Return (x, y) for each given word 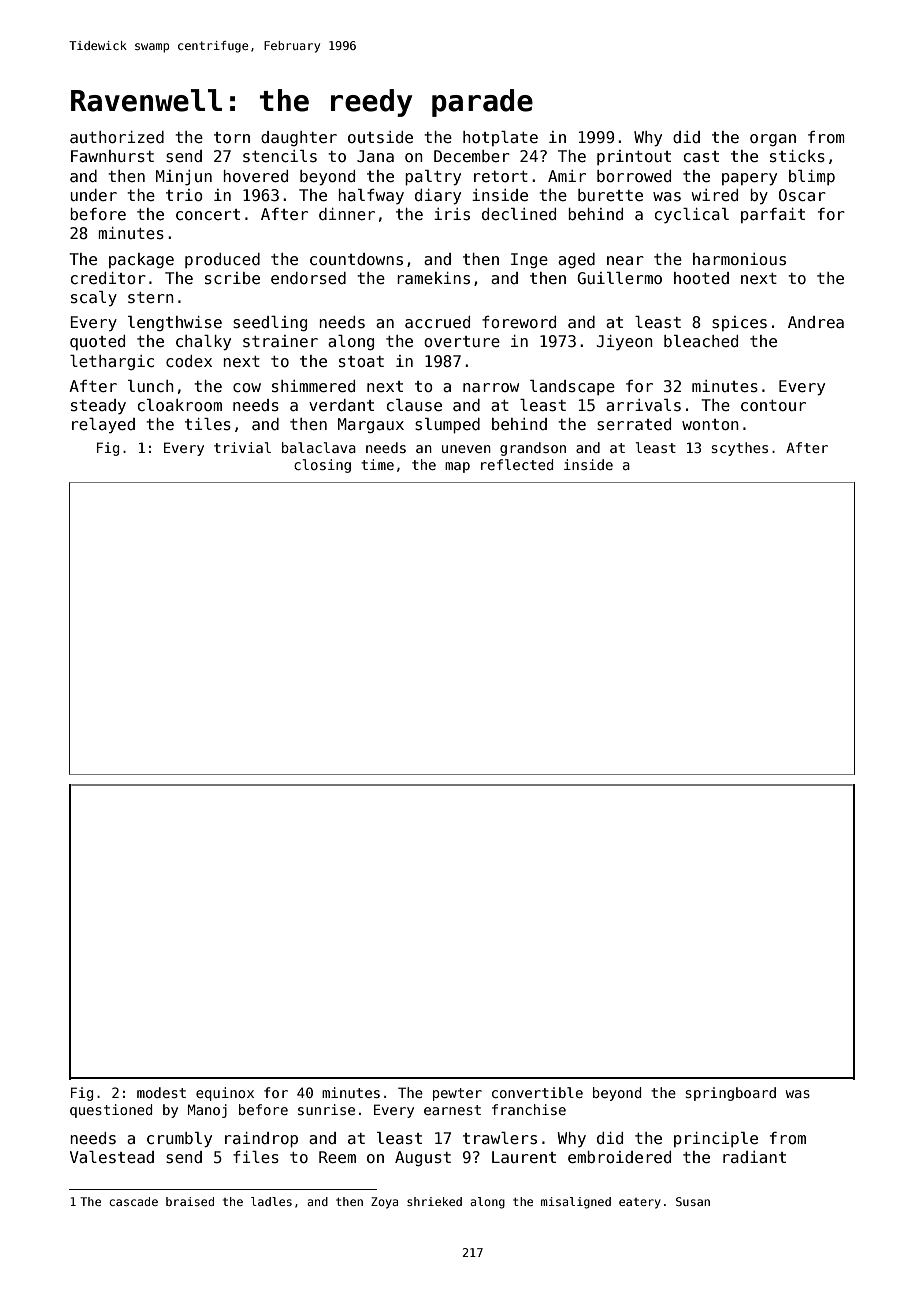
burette (610, 195)
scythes (739, 449)
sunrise (326, 1109)
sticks (797, 156)
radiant (754, 1157)
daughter (299, 138)
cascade (133, 1201)
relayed (103, 425)
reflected (517, 464)
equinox (225, 1094)
